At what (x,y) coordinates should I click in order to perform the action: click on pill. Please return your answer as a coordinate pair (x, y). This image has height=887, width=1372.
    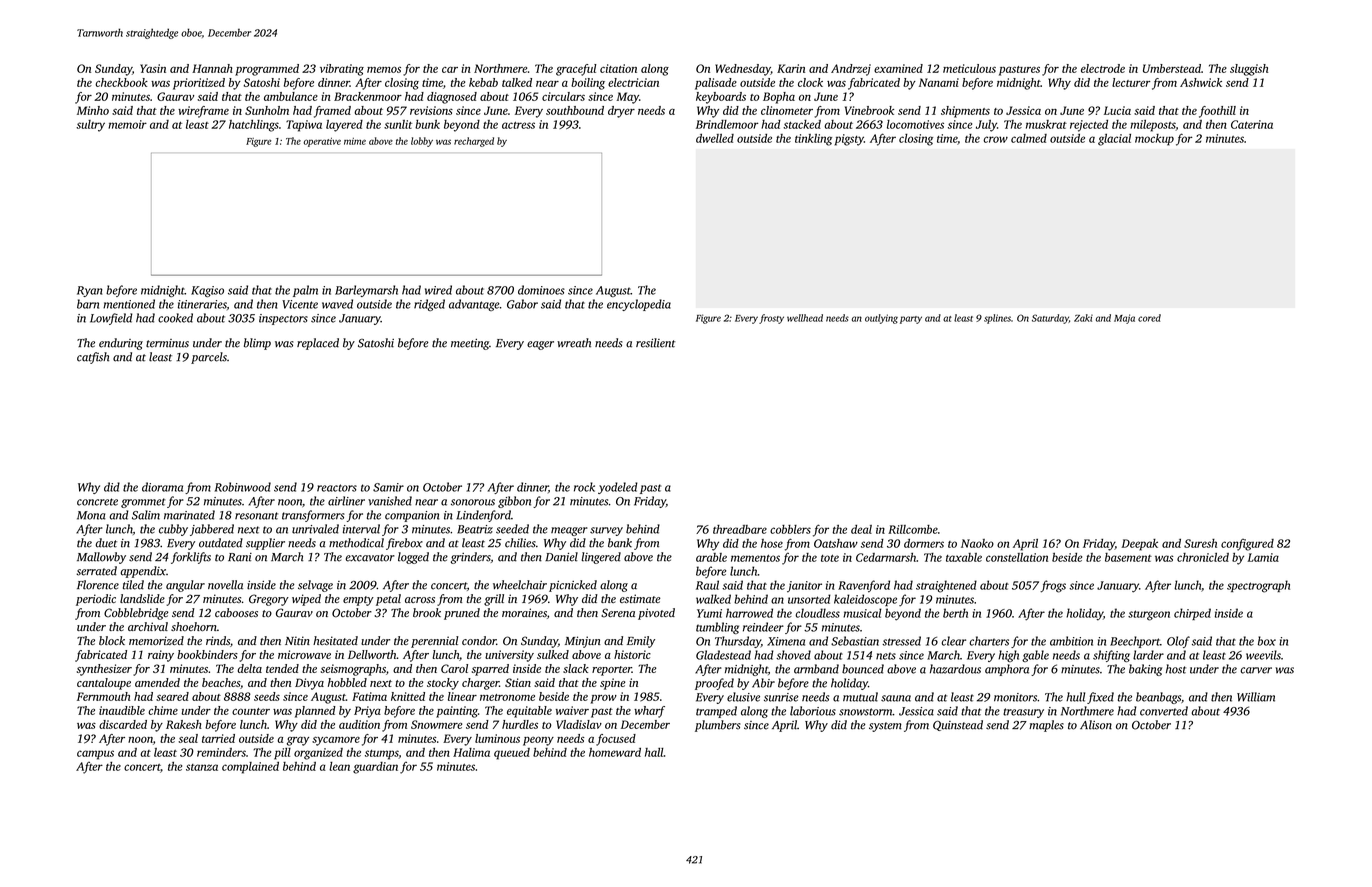
    Looking at the image, I should click on (282, 754).
